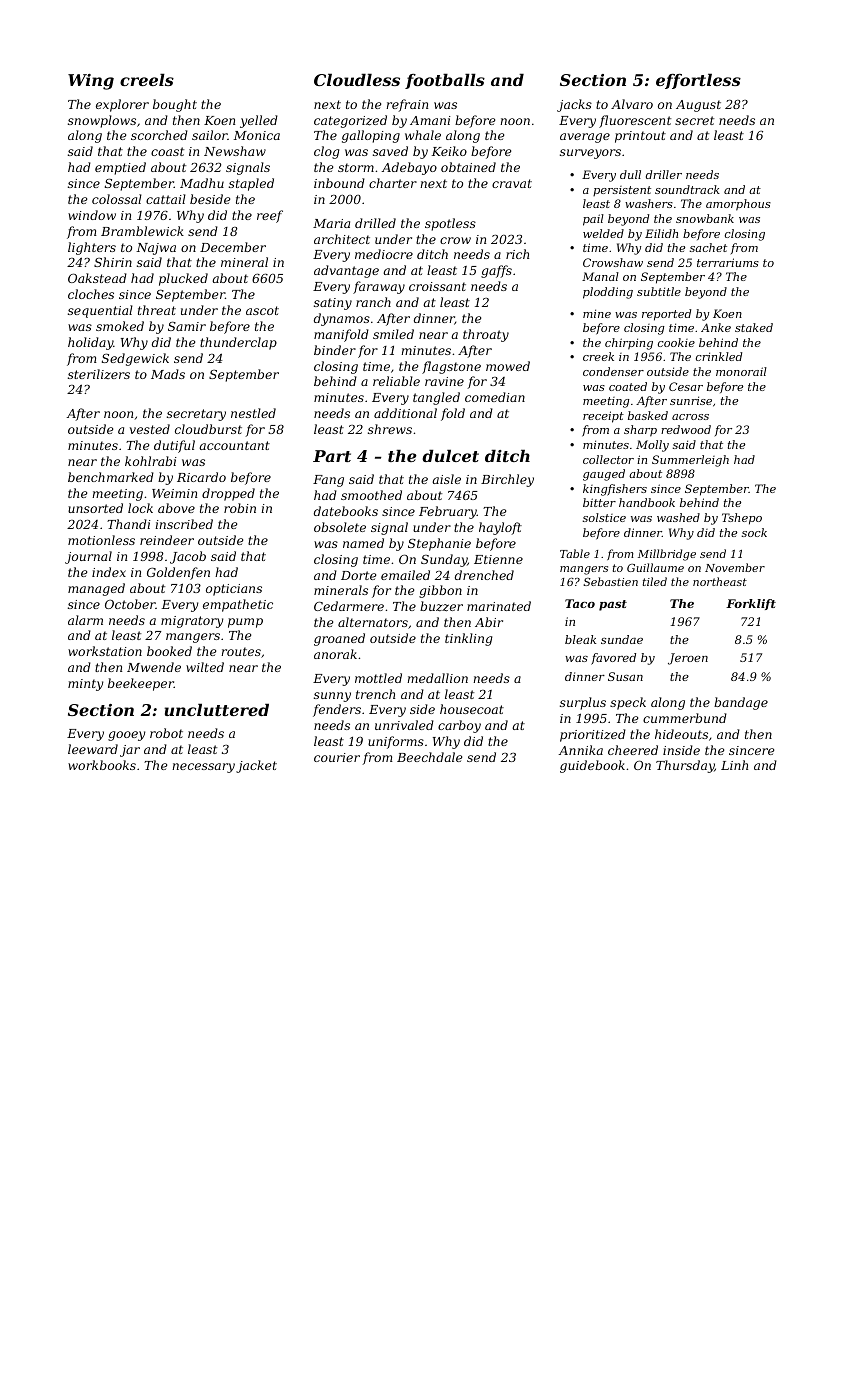 Image resolution: width=849 pixels, height=1400 pixels. What do you see at coordinates (633, 750) in the document?
I see `cheered` at bounding box center [633, 750].
